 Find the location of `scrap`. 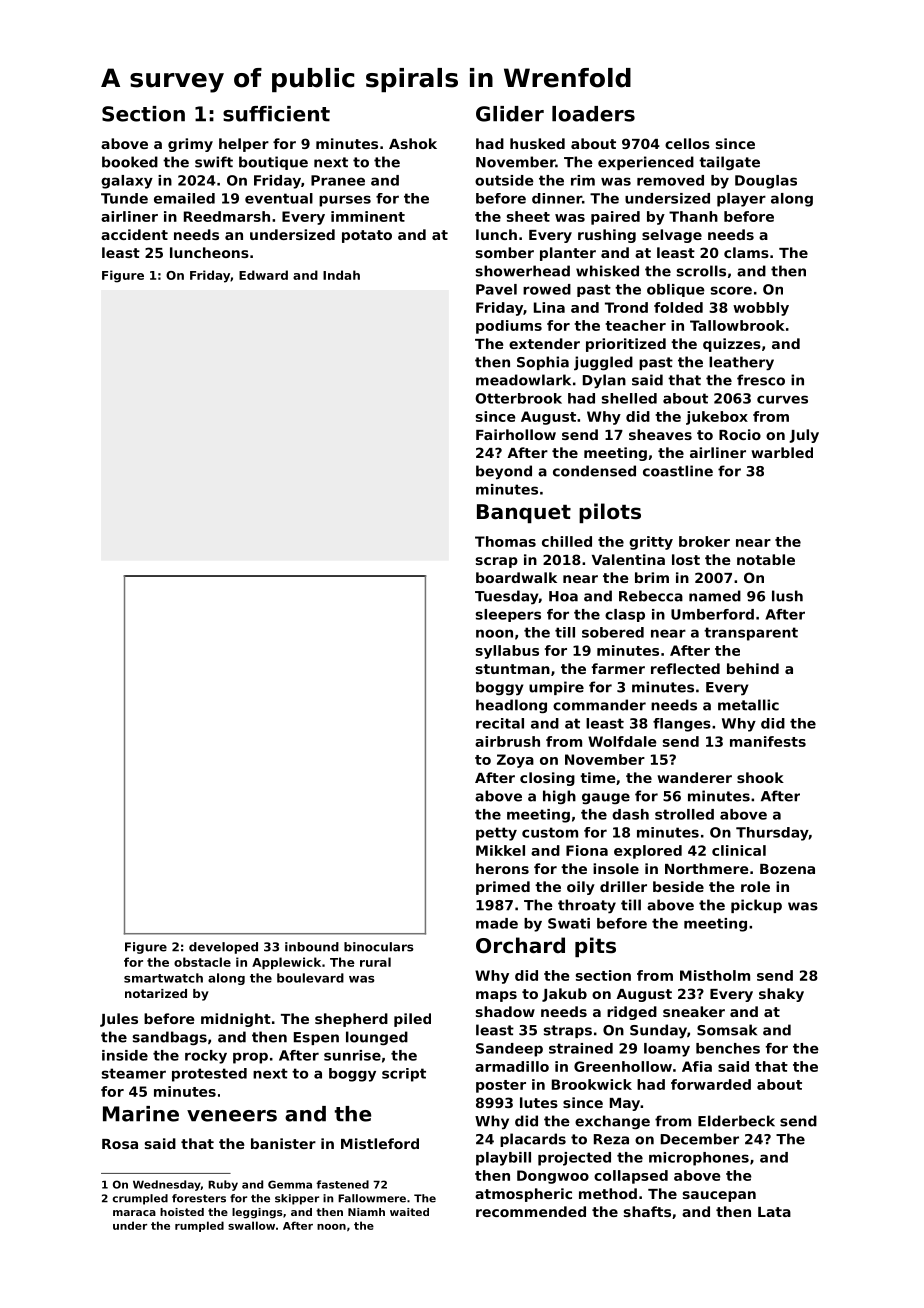

scrap is located at coordinates (497, 562).
